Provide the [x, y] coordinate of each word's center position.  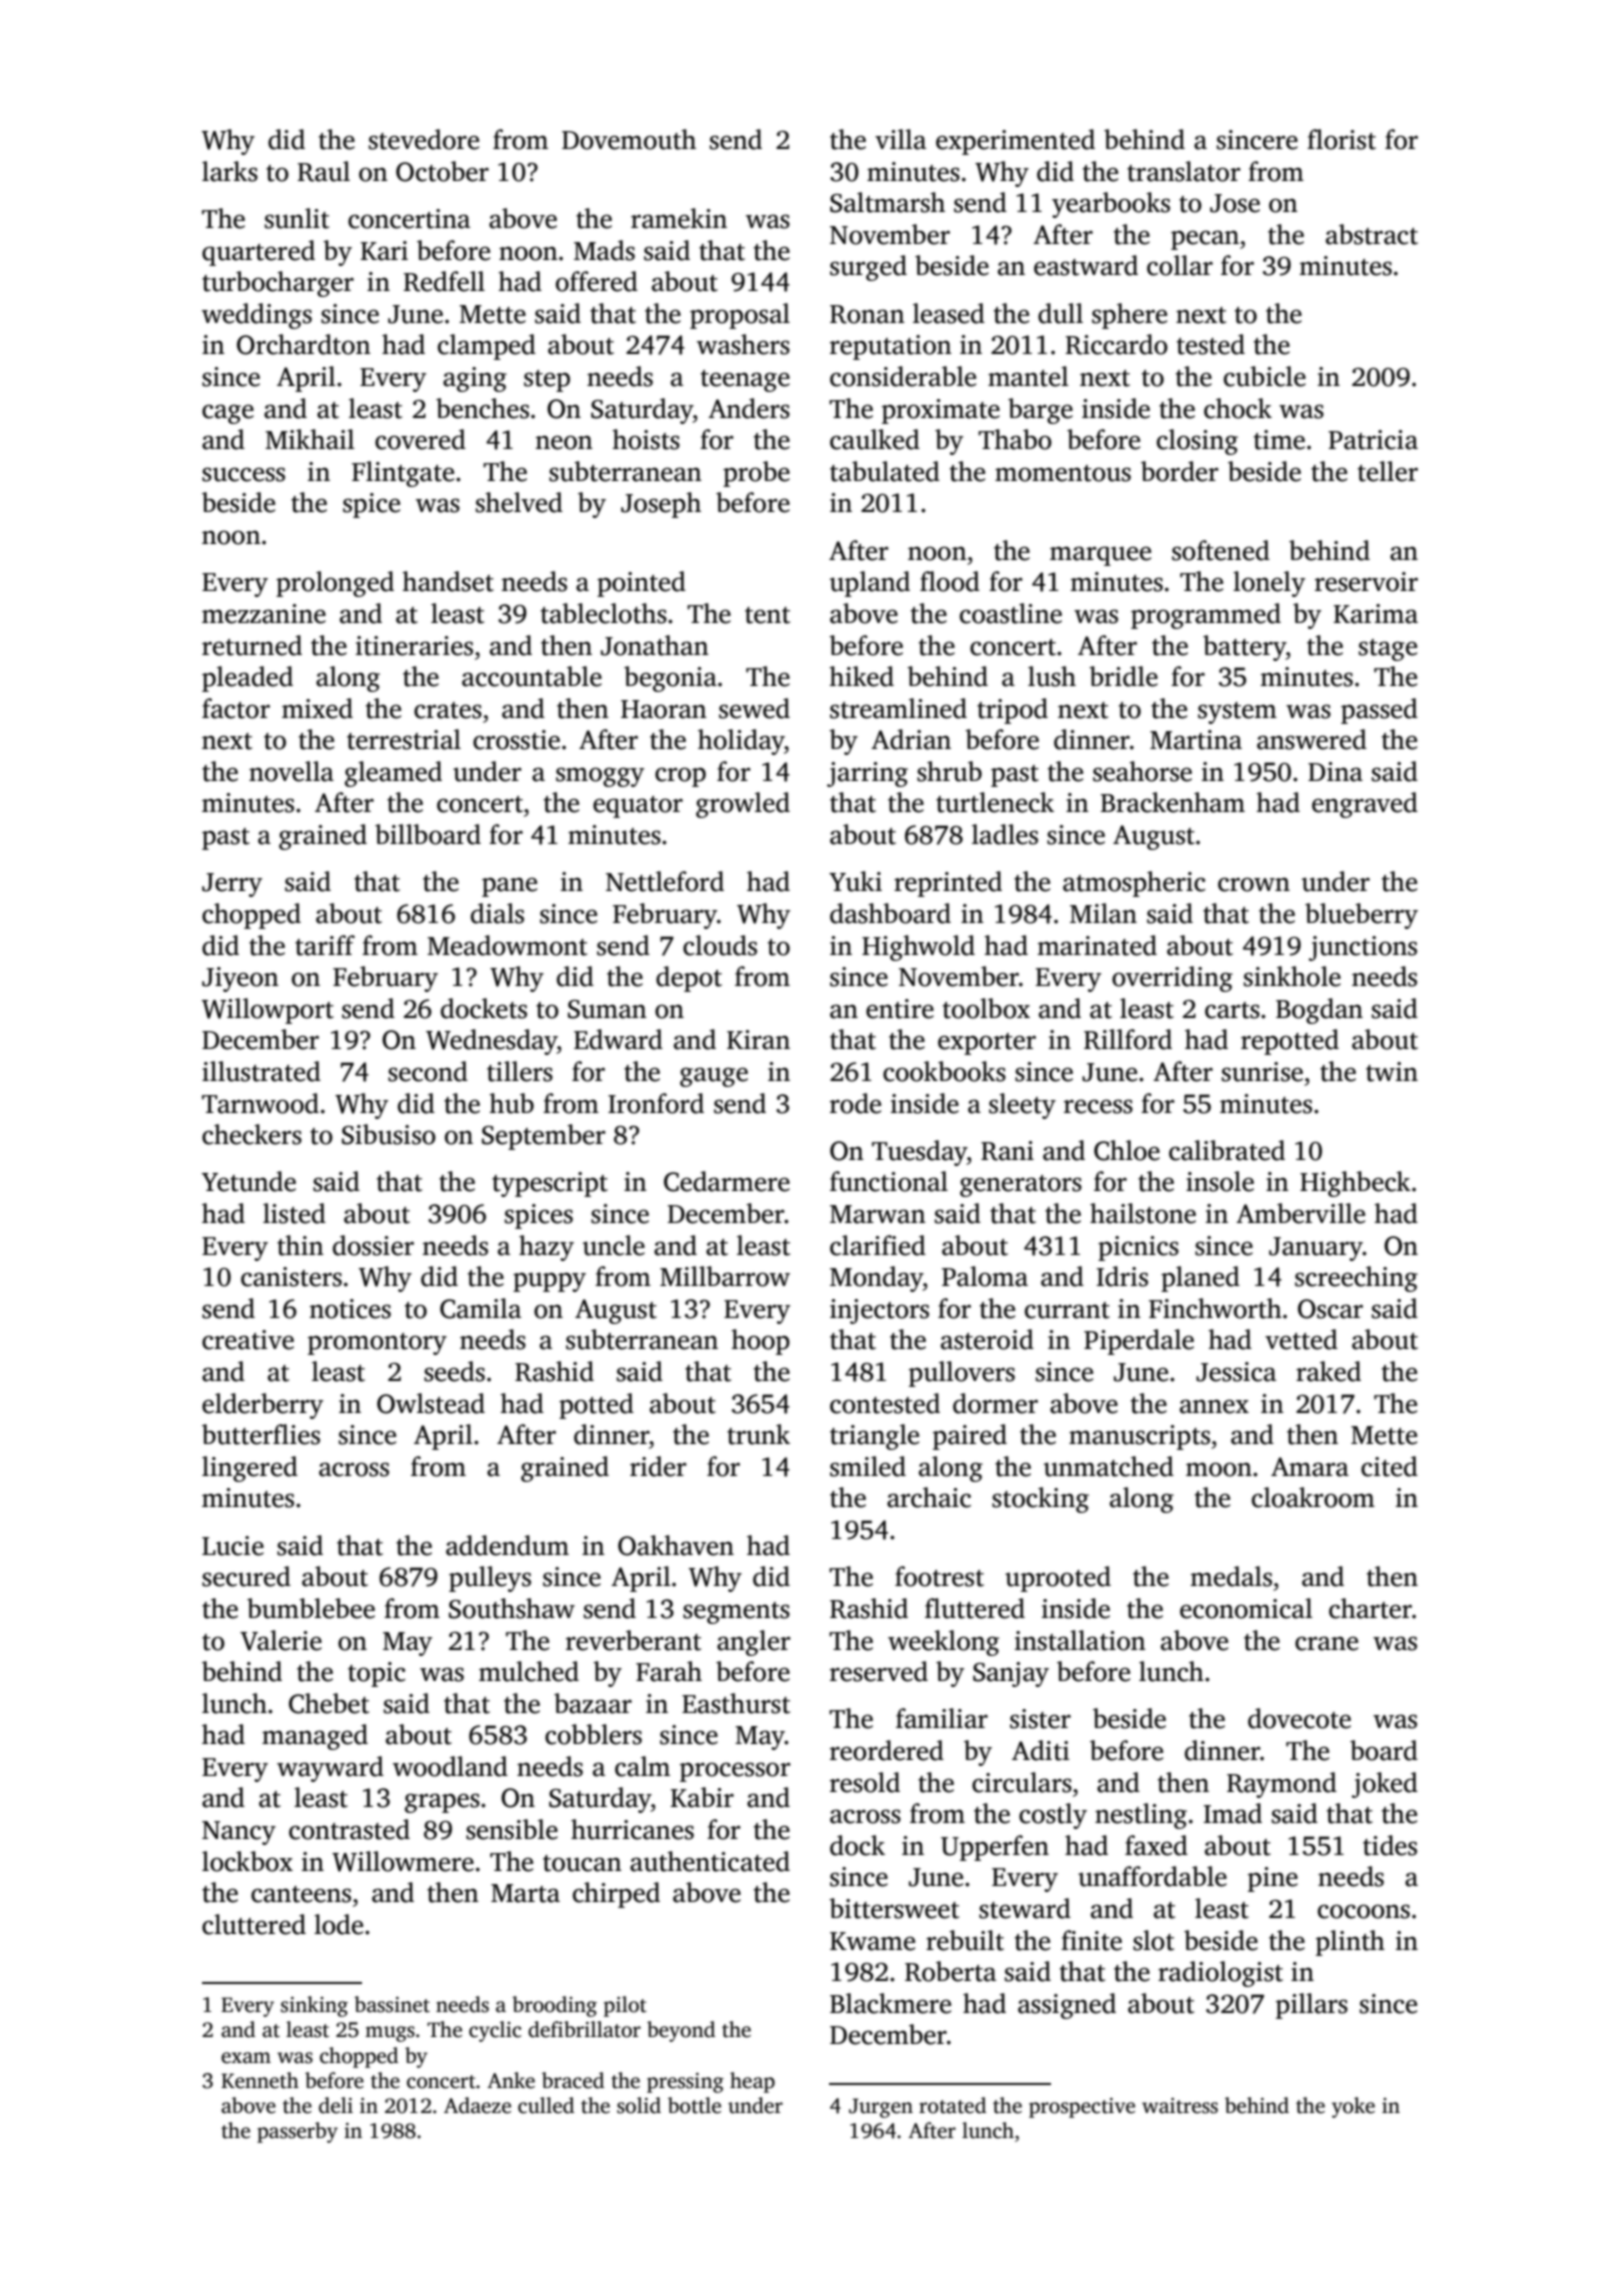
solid [639, 2105]
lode [338, 1924]
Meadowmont [507, 945]
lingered [250, 1469]
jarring [867, 774]
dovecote [1299, 1718]
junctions [1363, 948]
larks [230, 171]
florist [1341, 139]
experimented [1015, 142]
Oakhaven [676, 1545]
